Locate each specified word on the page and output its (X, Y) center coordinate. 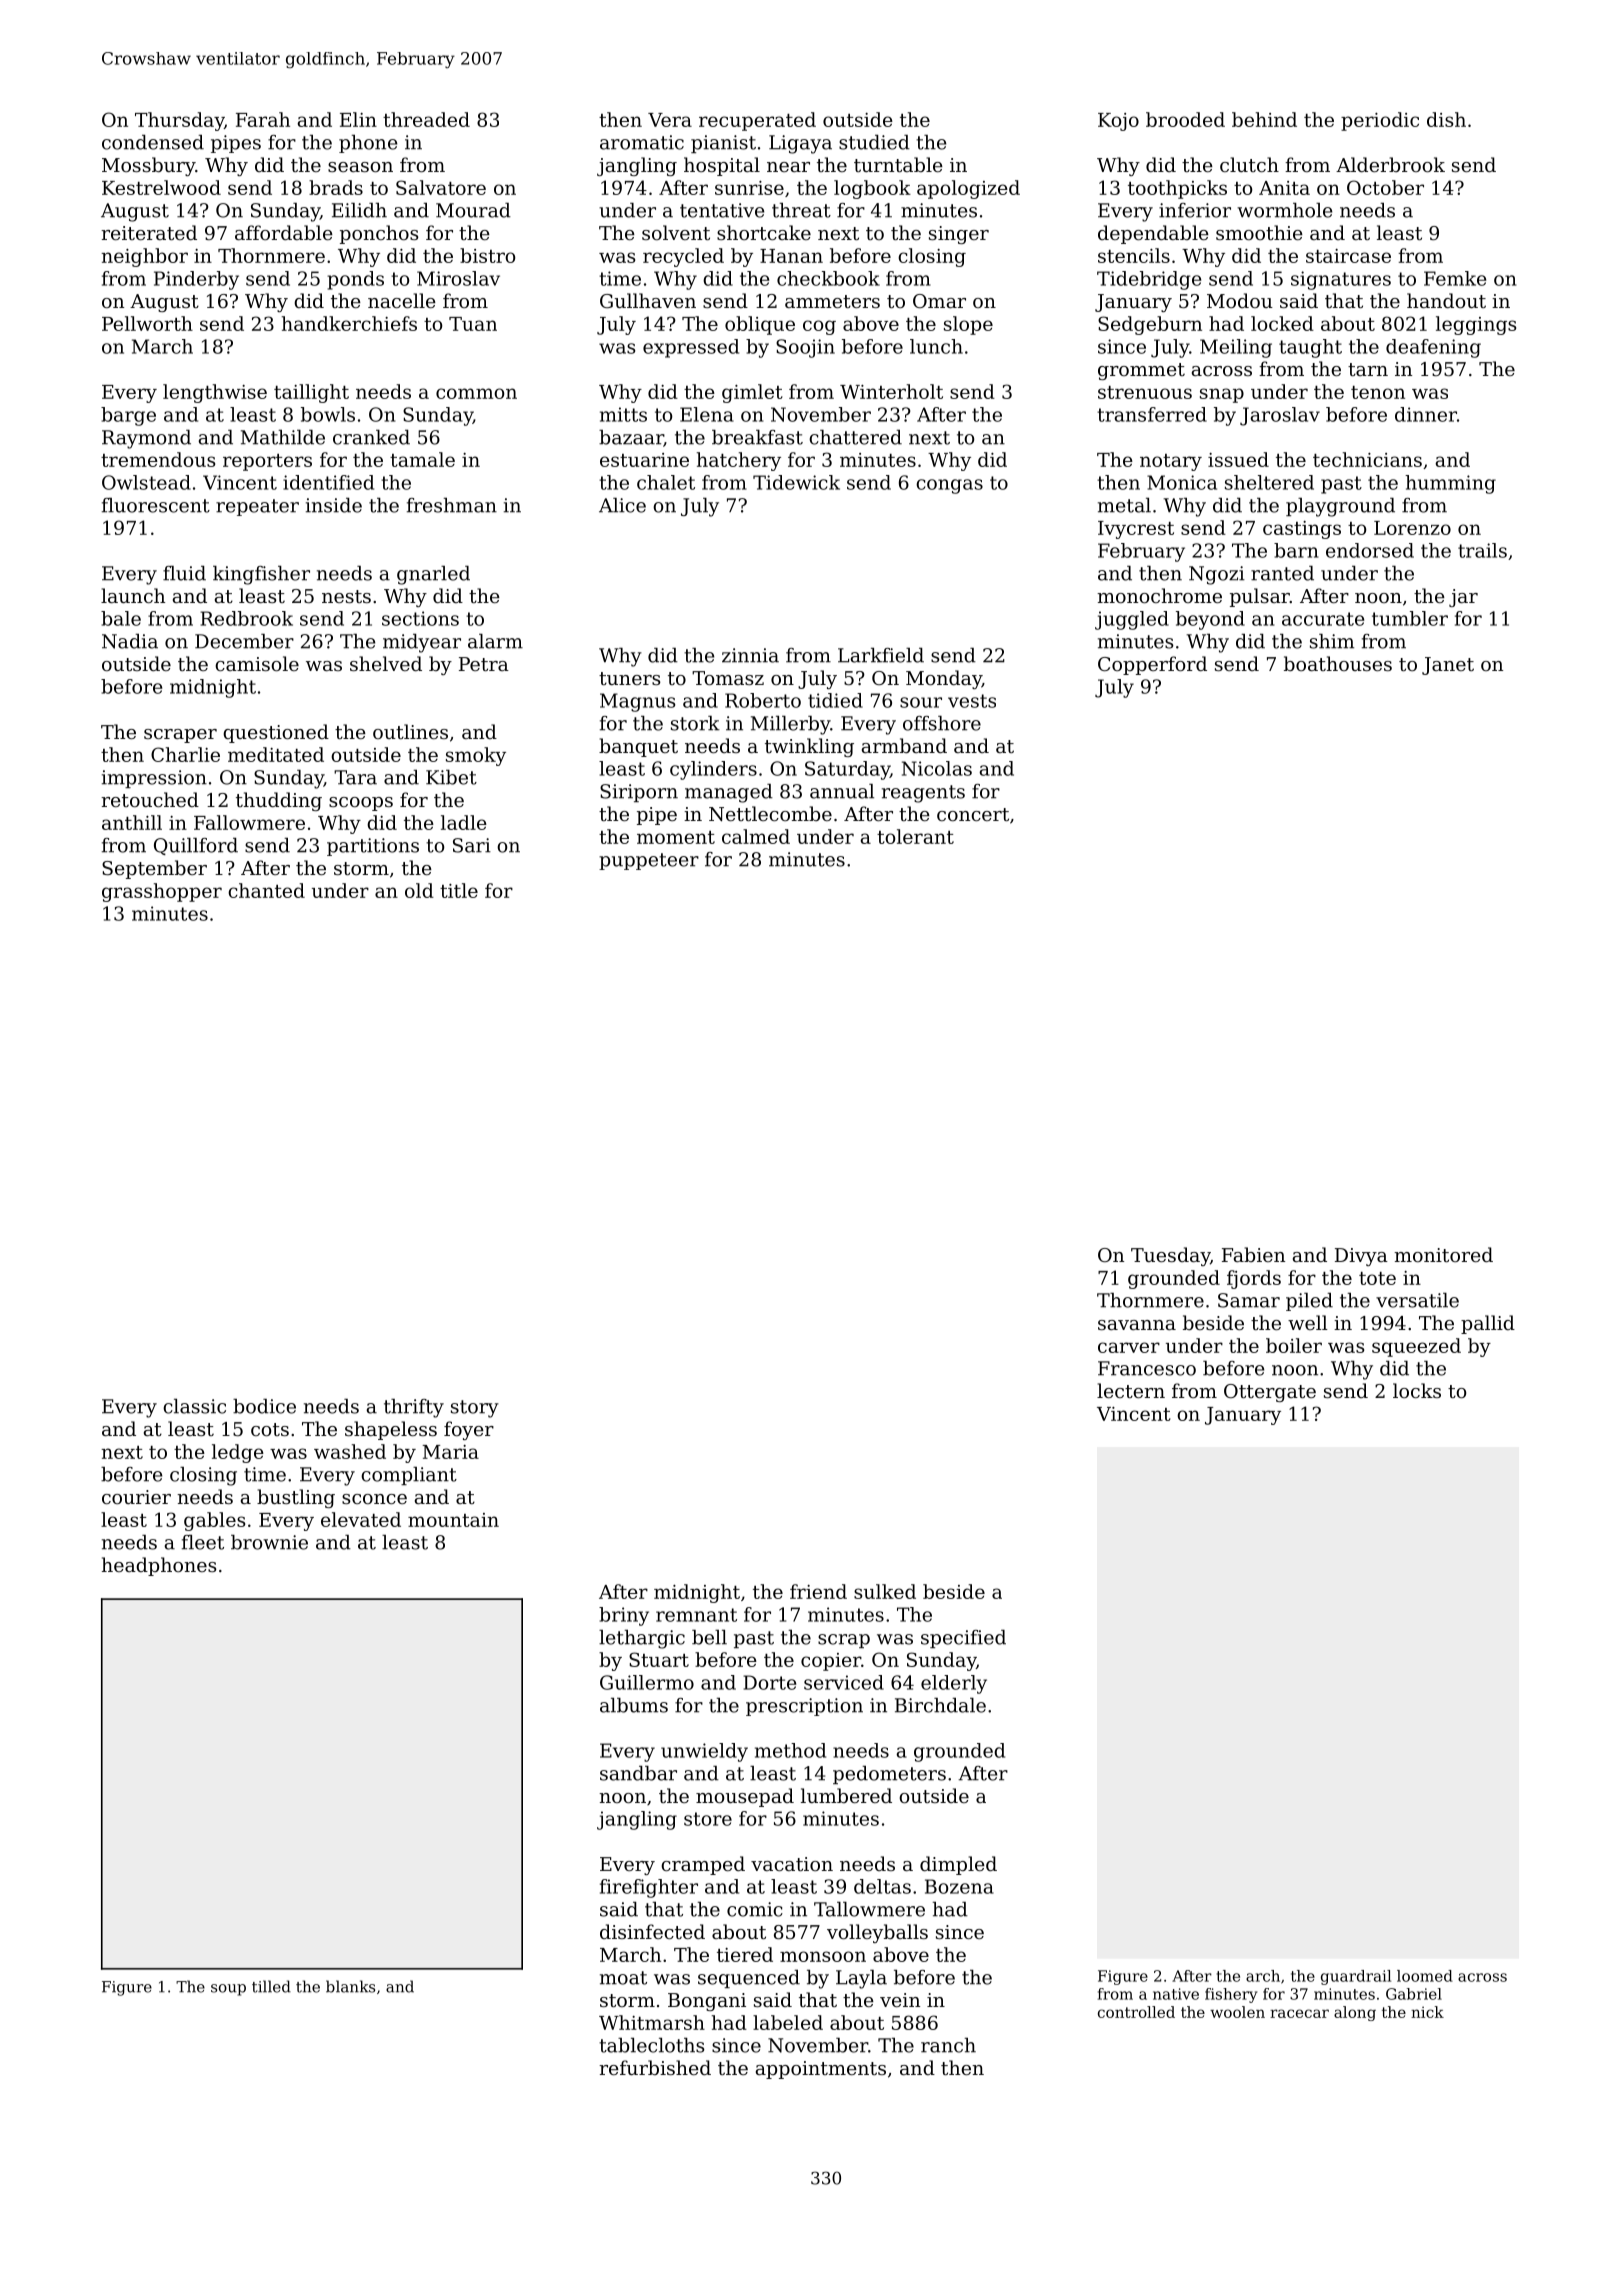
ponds (355, 280)
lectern (1131, 1390)
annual (842, 791)
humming (1450, 484)
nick (1427, 2012)
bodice (264, 1406)
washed (350, 1451)
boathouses (1338, 663)
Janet (1448, 666)
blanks (350, 1986)
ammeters (832, 301)
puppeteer (649, 861)
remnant (696, 1615)
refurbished (655, 2067)
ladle (464, 822)
